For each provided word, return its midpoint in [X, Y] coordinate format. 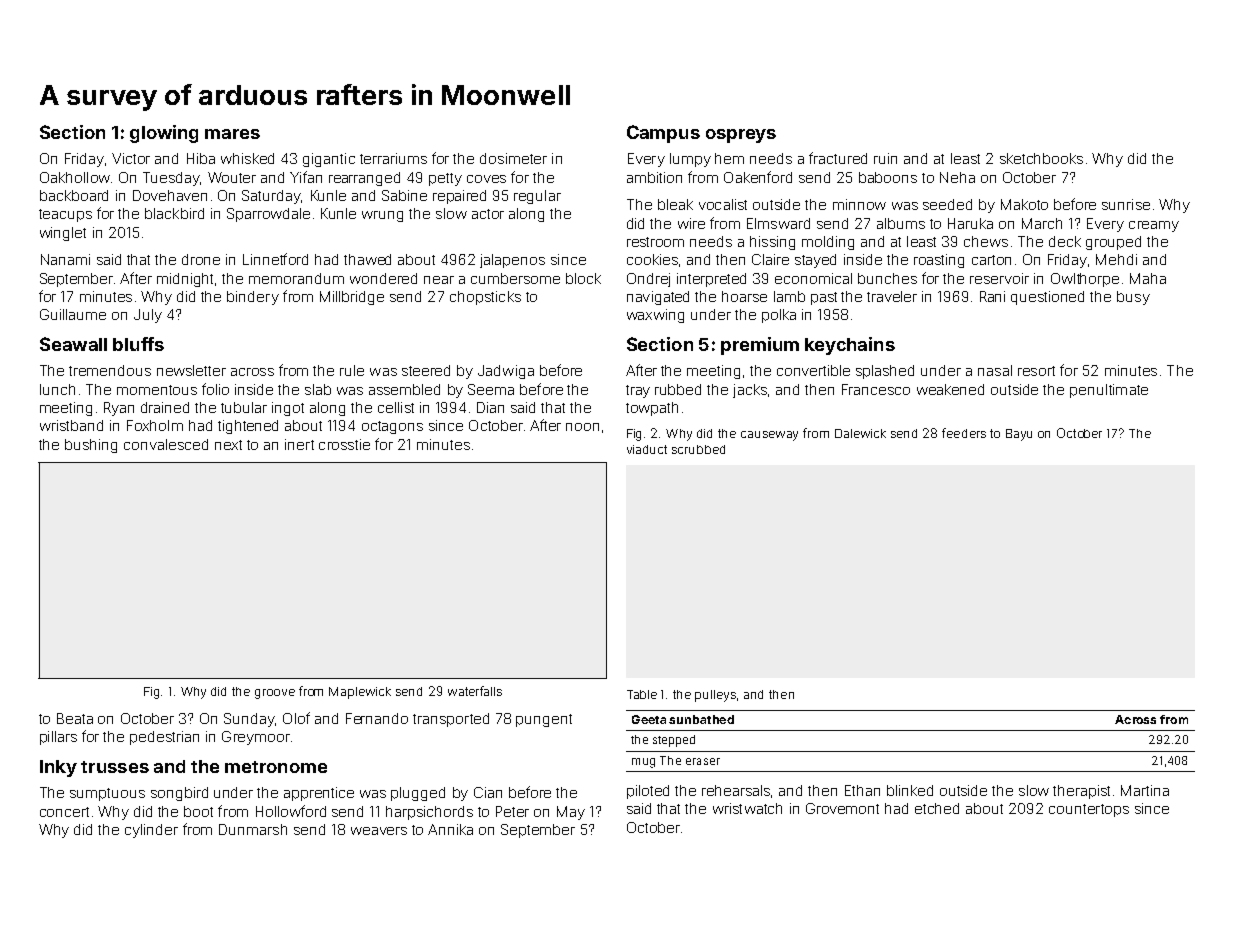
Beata [75, 718]
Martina [1145, 790]
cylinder [151, 831]
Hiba [201, 158]
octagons [392, 427]
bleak [675, 204]
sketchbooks [1041, 158]
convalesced [166, 444]
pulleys [715, 696]
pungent [544, 720]
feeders [964, 433]
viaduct [647, 449]
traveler [892, 296]
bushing [91, 446]
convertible [813, 370]
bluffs [138, 344]
